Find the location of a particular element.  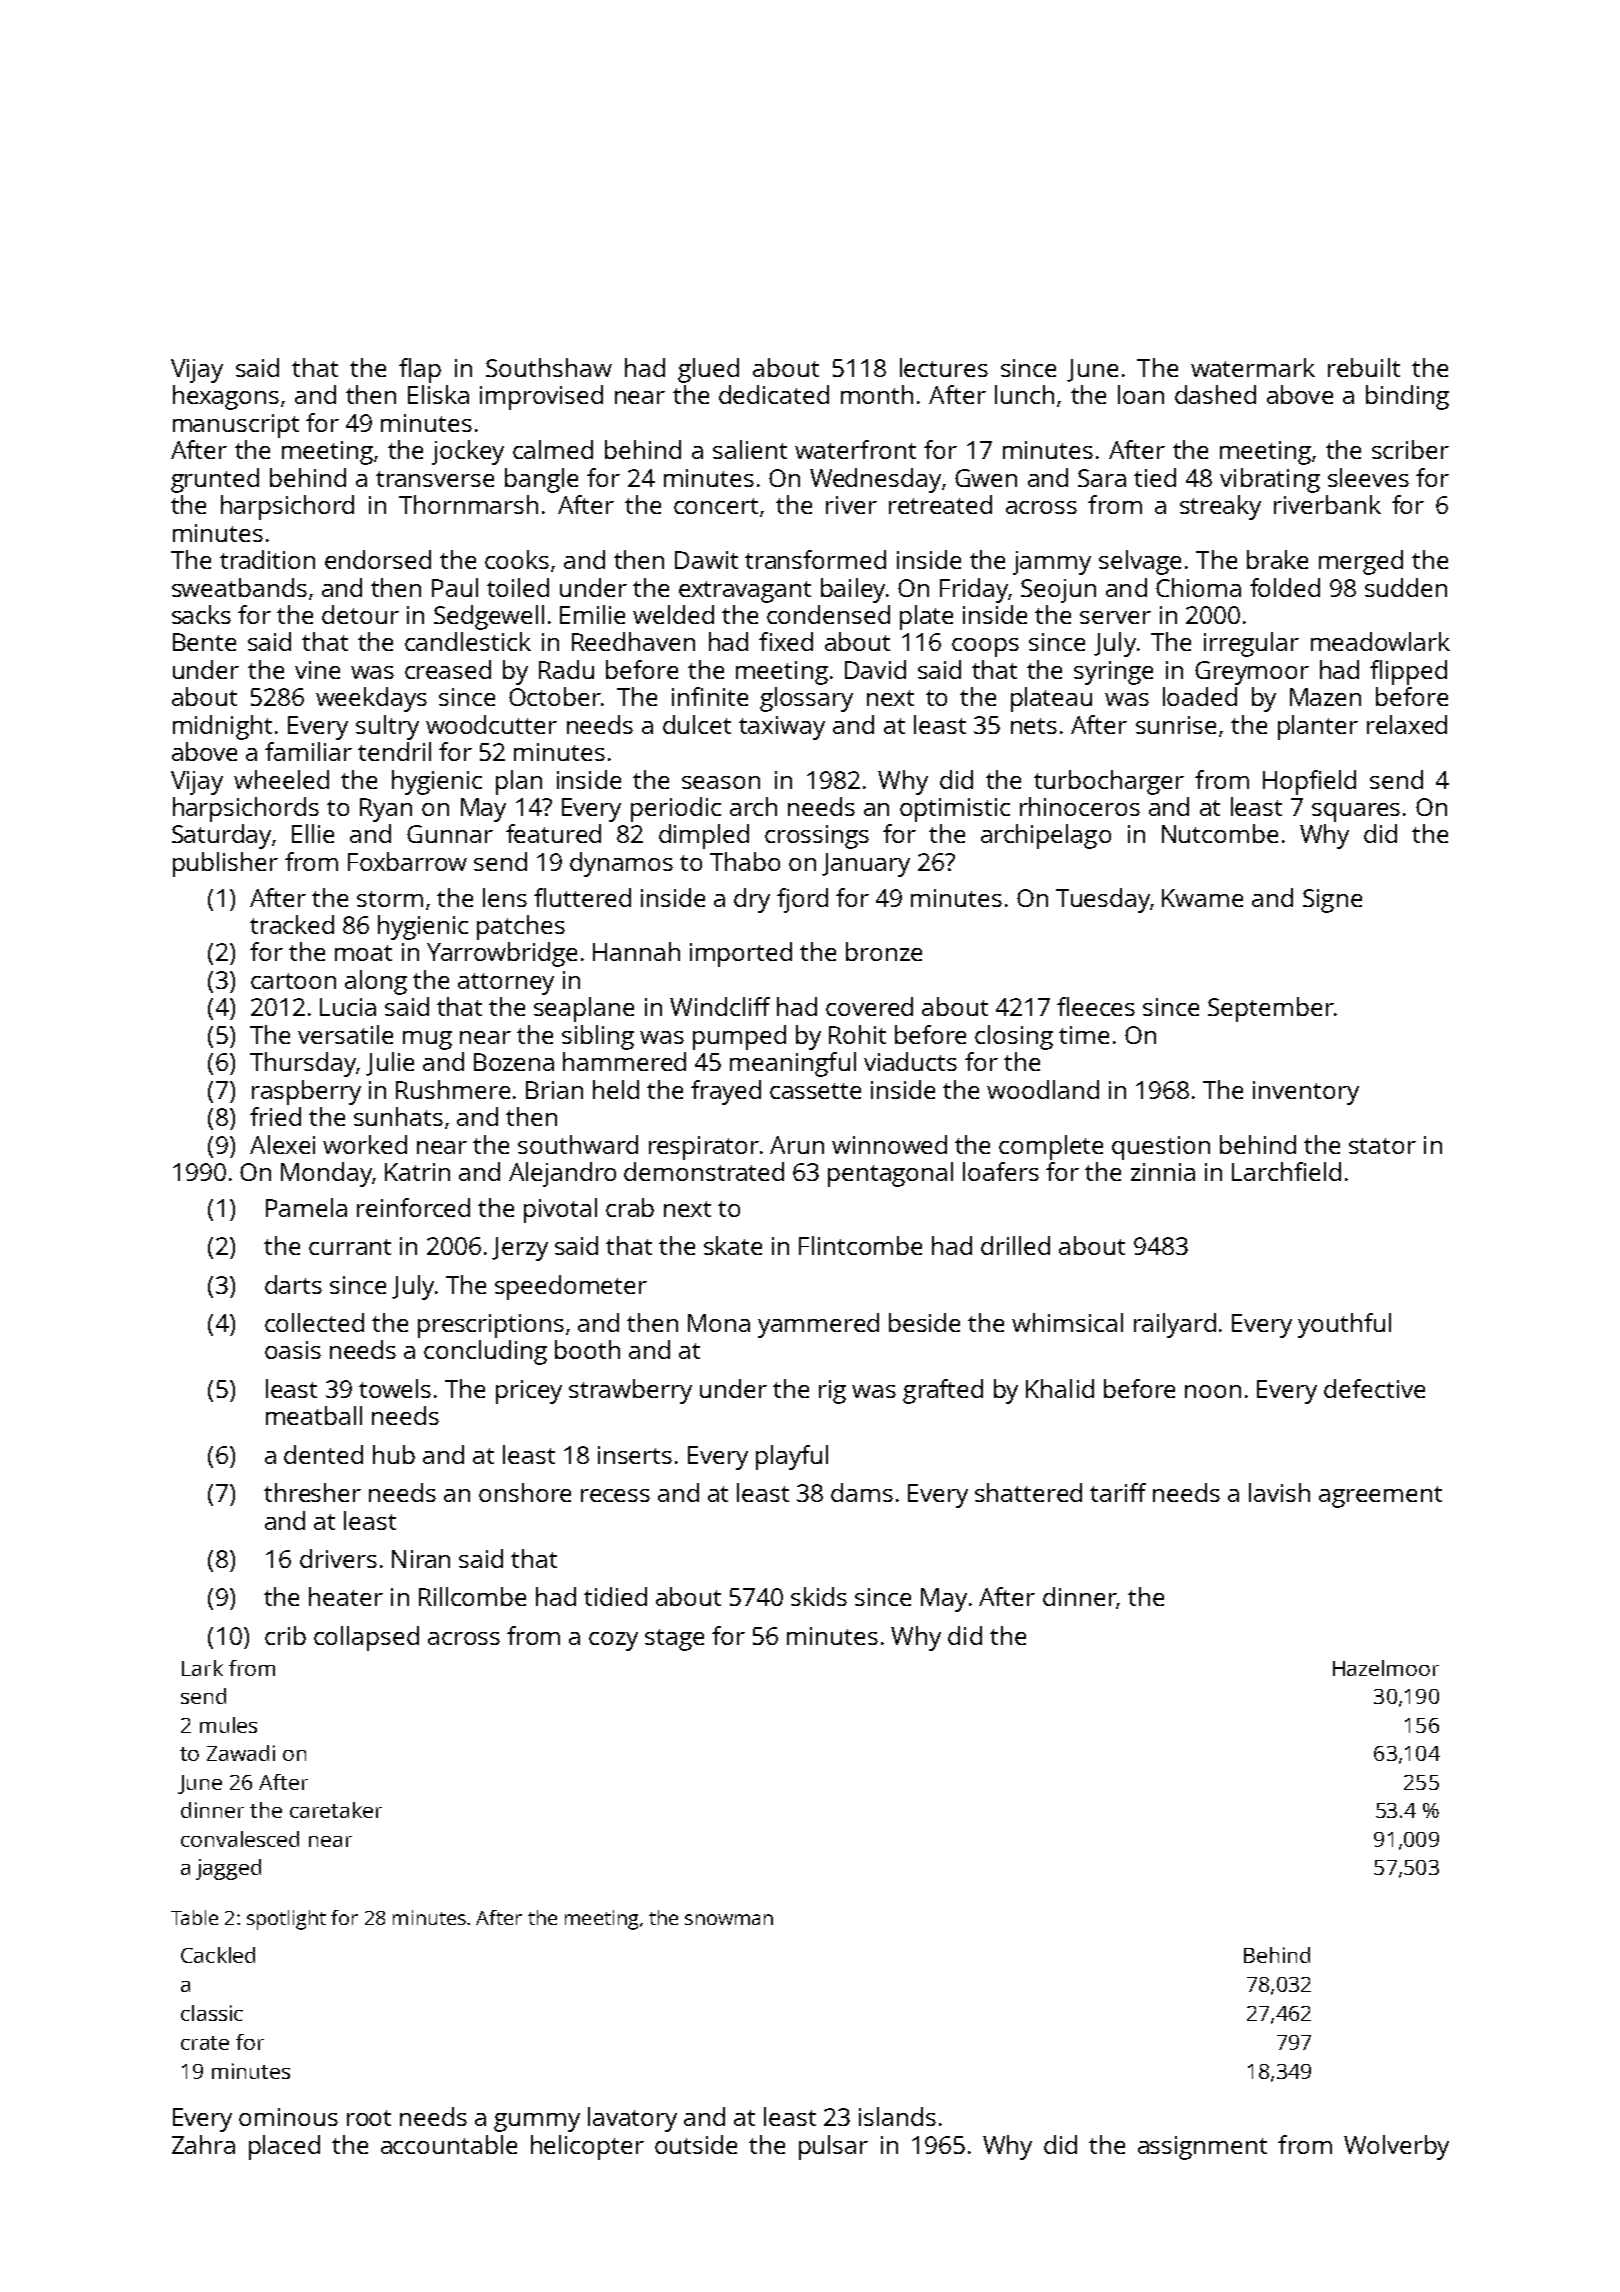

bronze is located at coordinates (884, 951).
